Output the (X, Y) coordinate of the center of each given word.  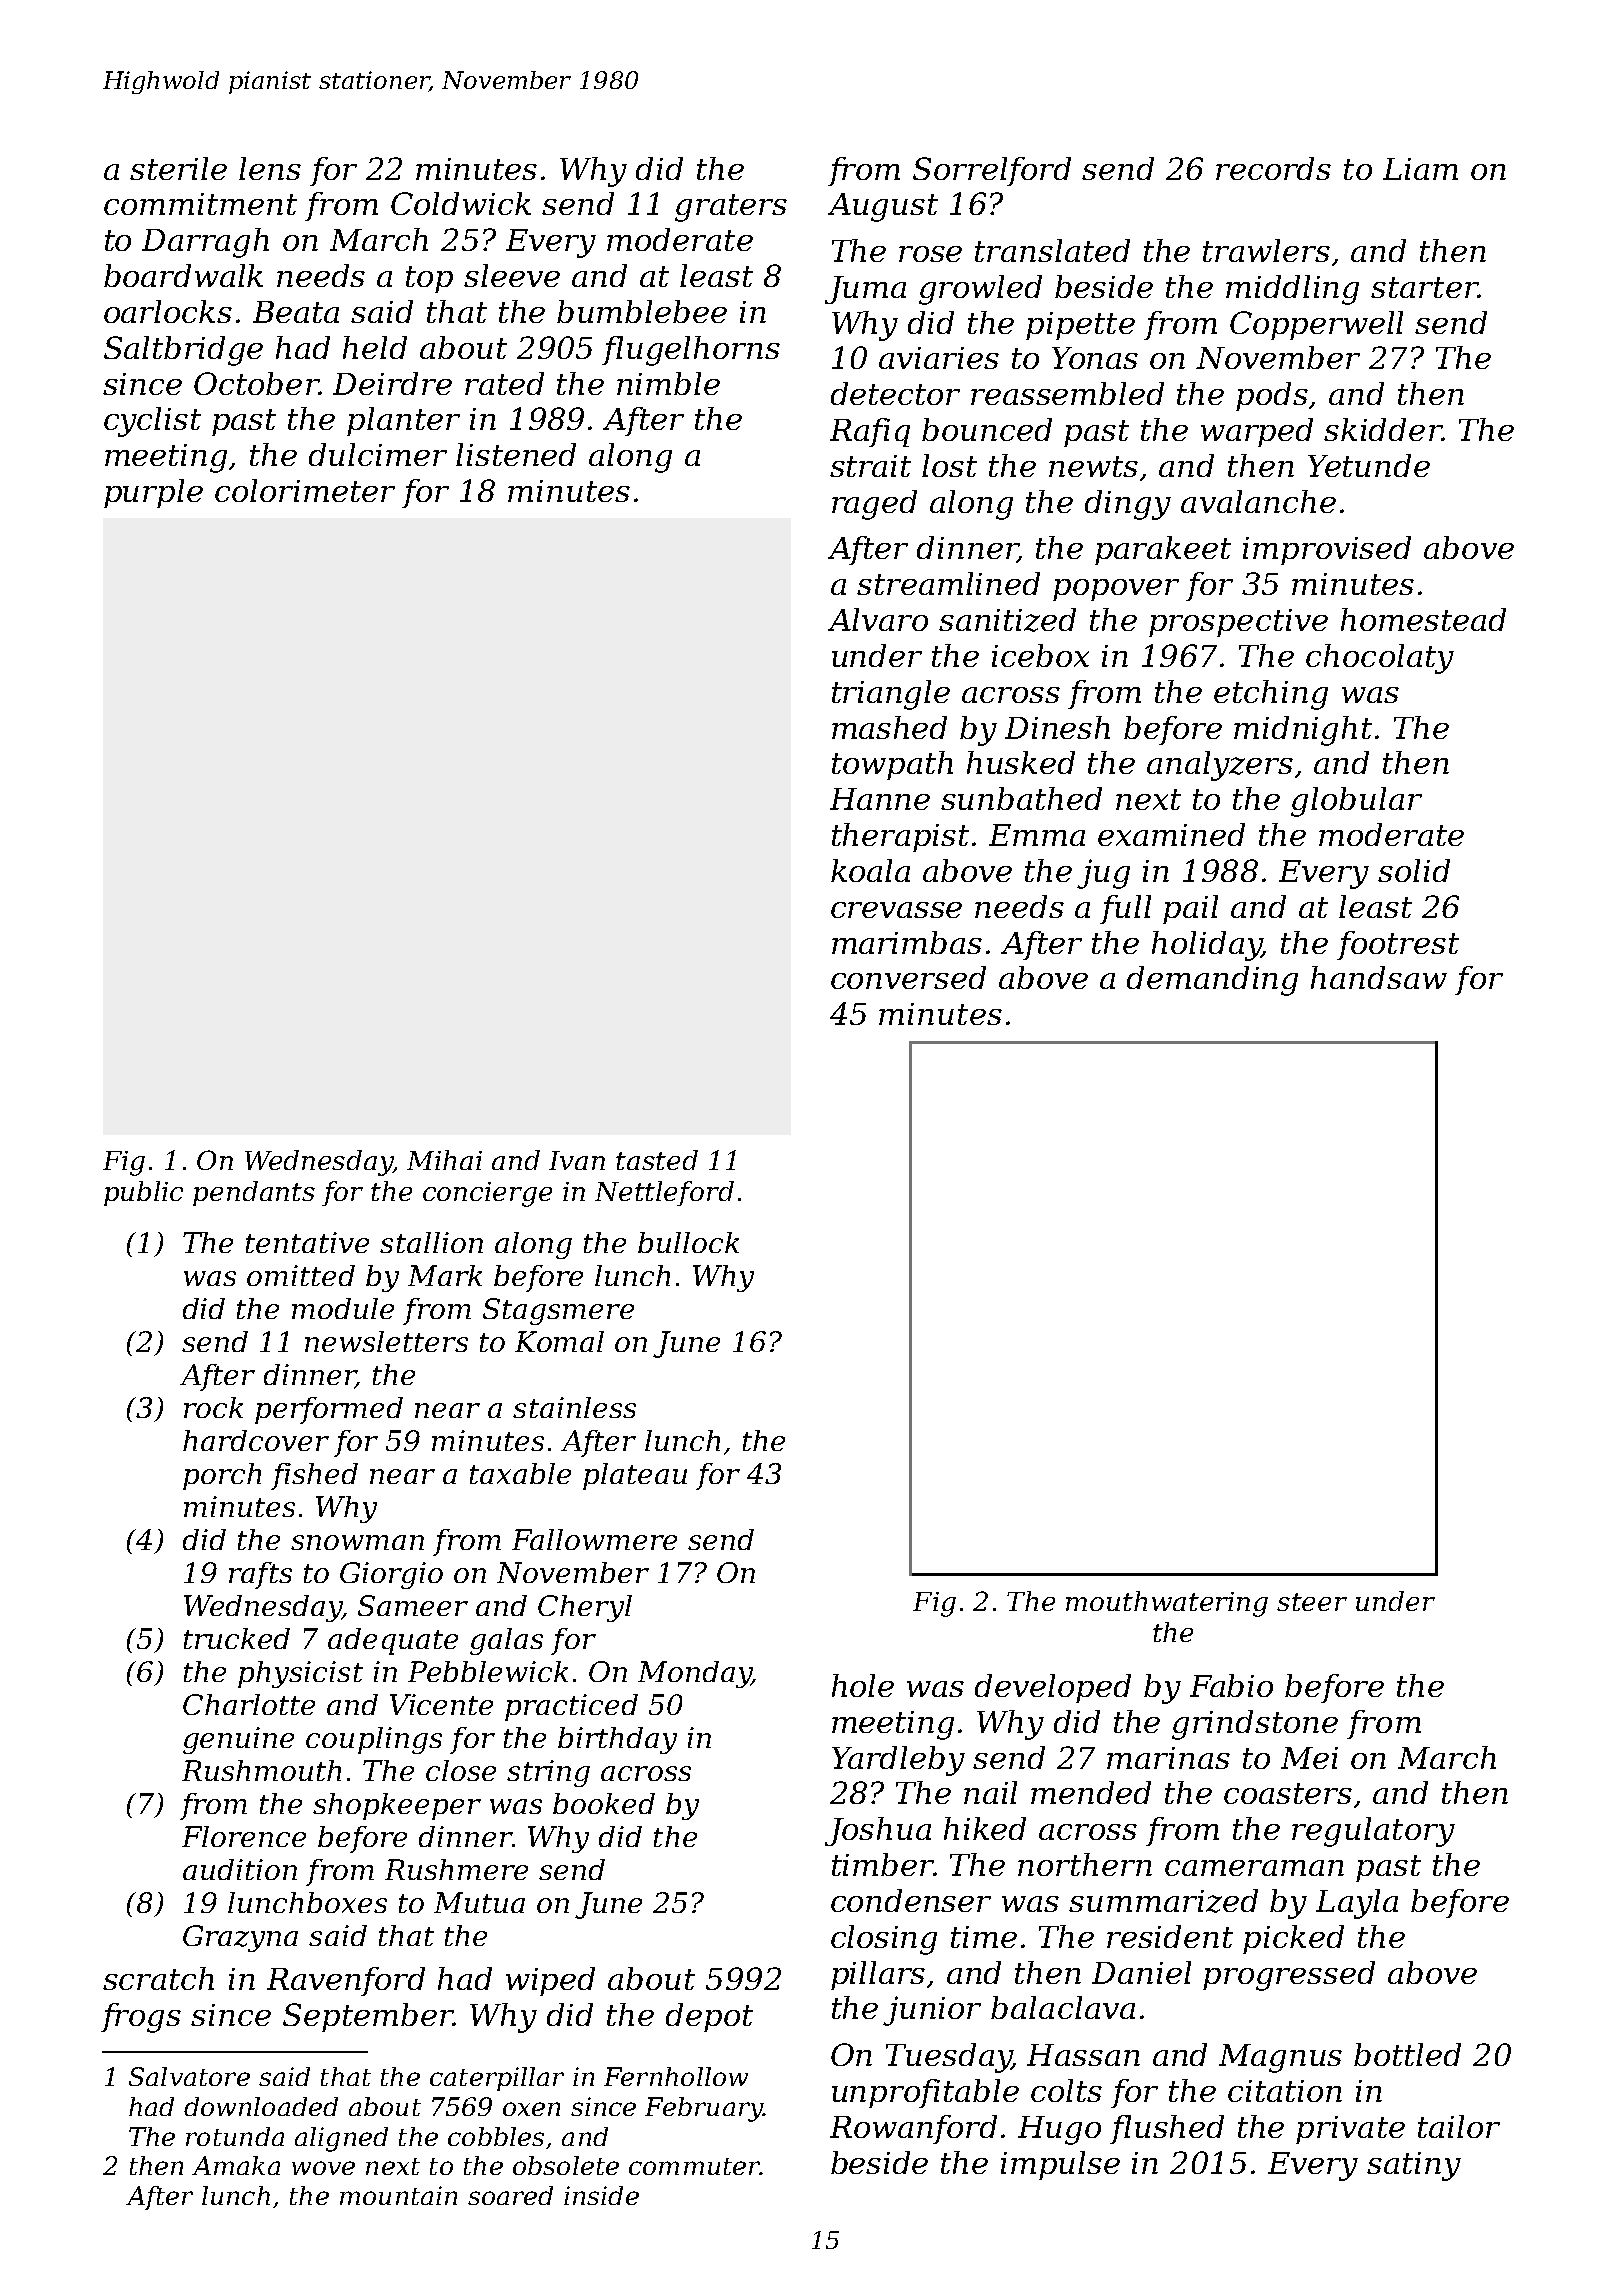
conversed (908, 977)
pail (1190, 909)
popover (1116, 590)
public (143, 1193)
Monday (694, 1674)
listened (516, 454)
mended (1091, 1792)
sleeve (512, 275)
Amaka (236, 2165)
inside (601, 2195)
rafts (260, 1575)
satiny (1414, 2166)
